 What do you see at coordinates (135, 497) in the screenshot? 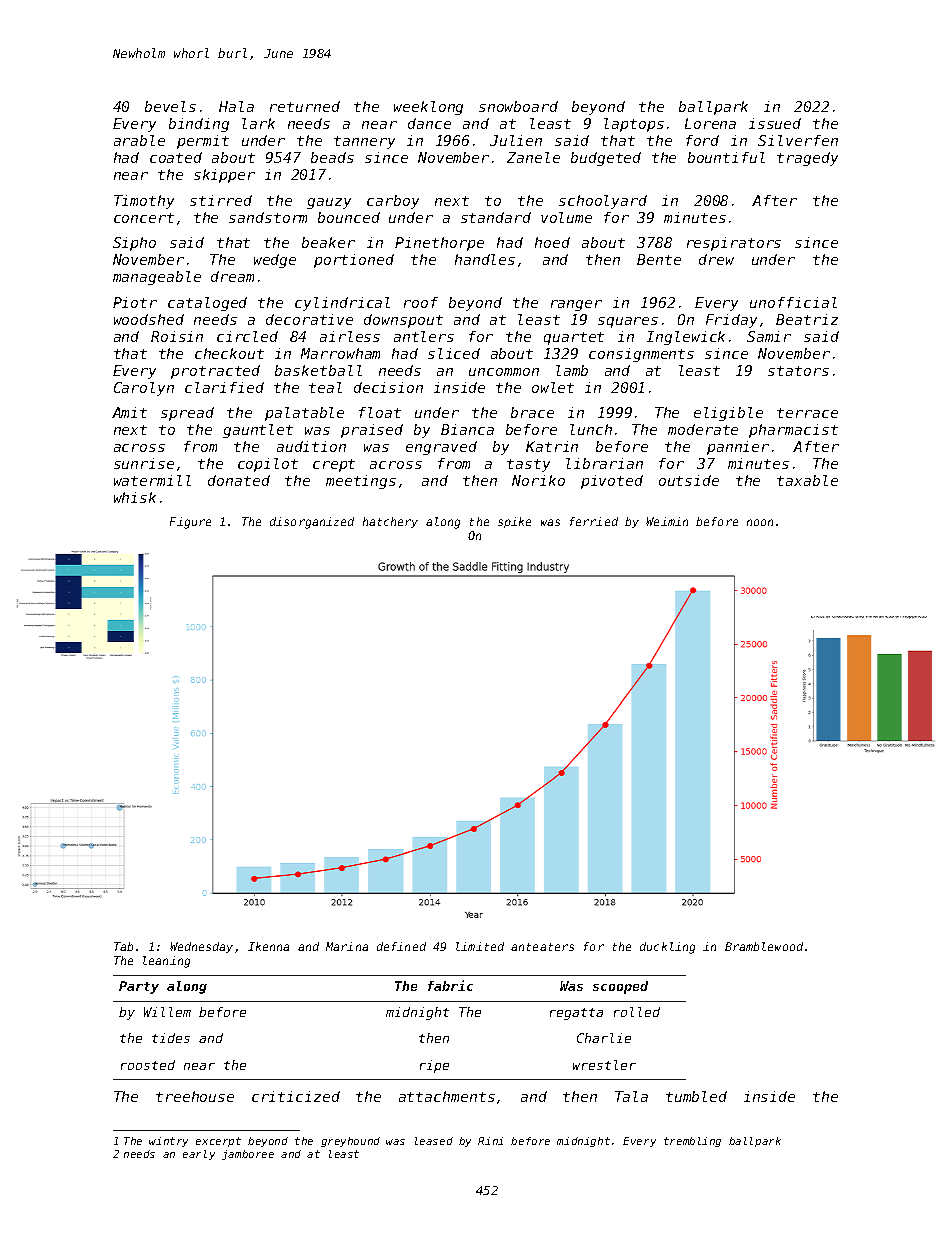
I see `whisk` at bounding box center [135, 497].
